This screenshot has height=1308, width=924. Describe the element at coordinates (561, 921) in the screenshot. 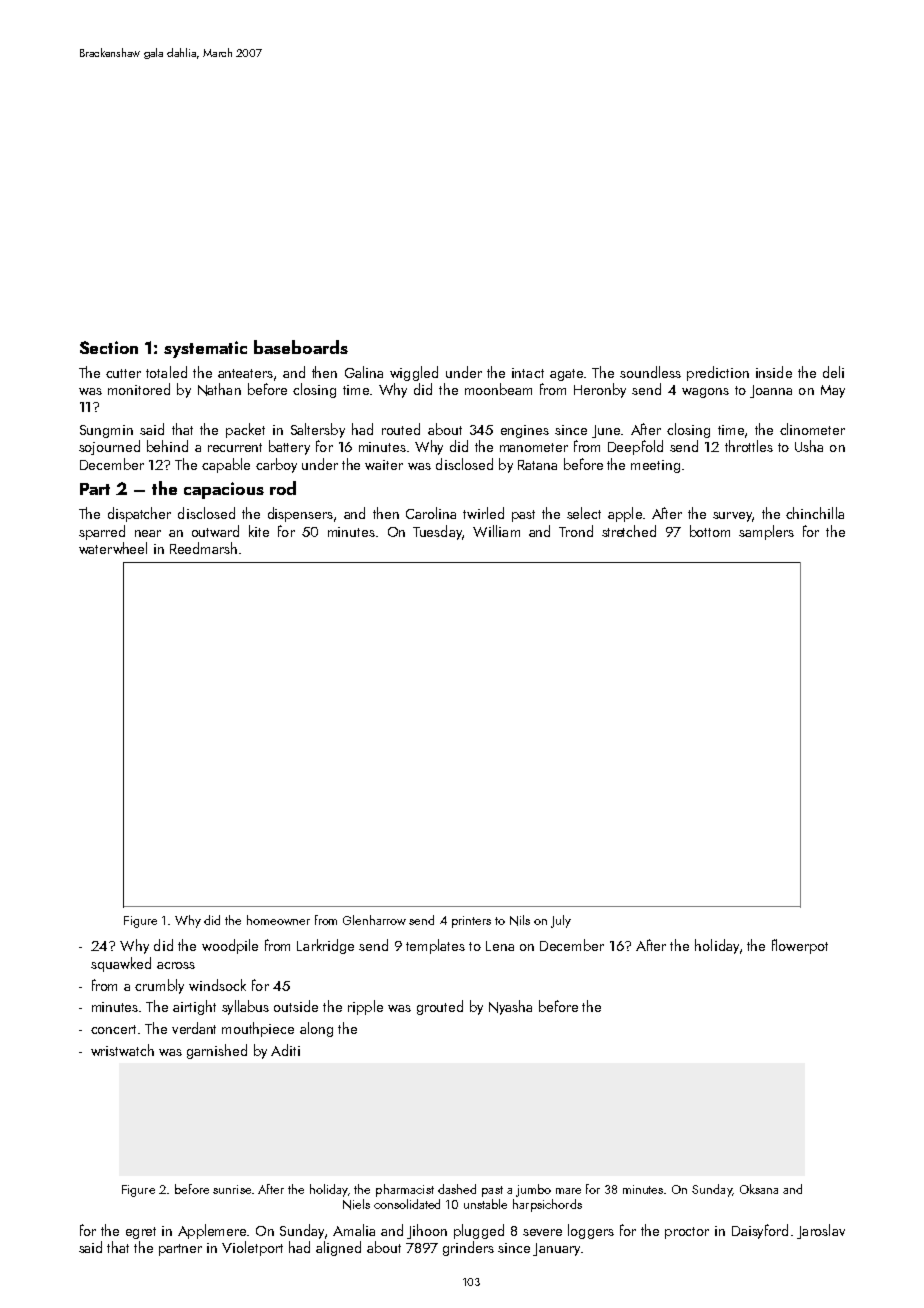

I see `July` at that location.
